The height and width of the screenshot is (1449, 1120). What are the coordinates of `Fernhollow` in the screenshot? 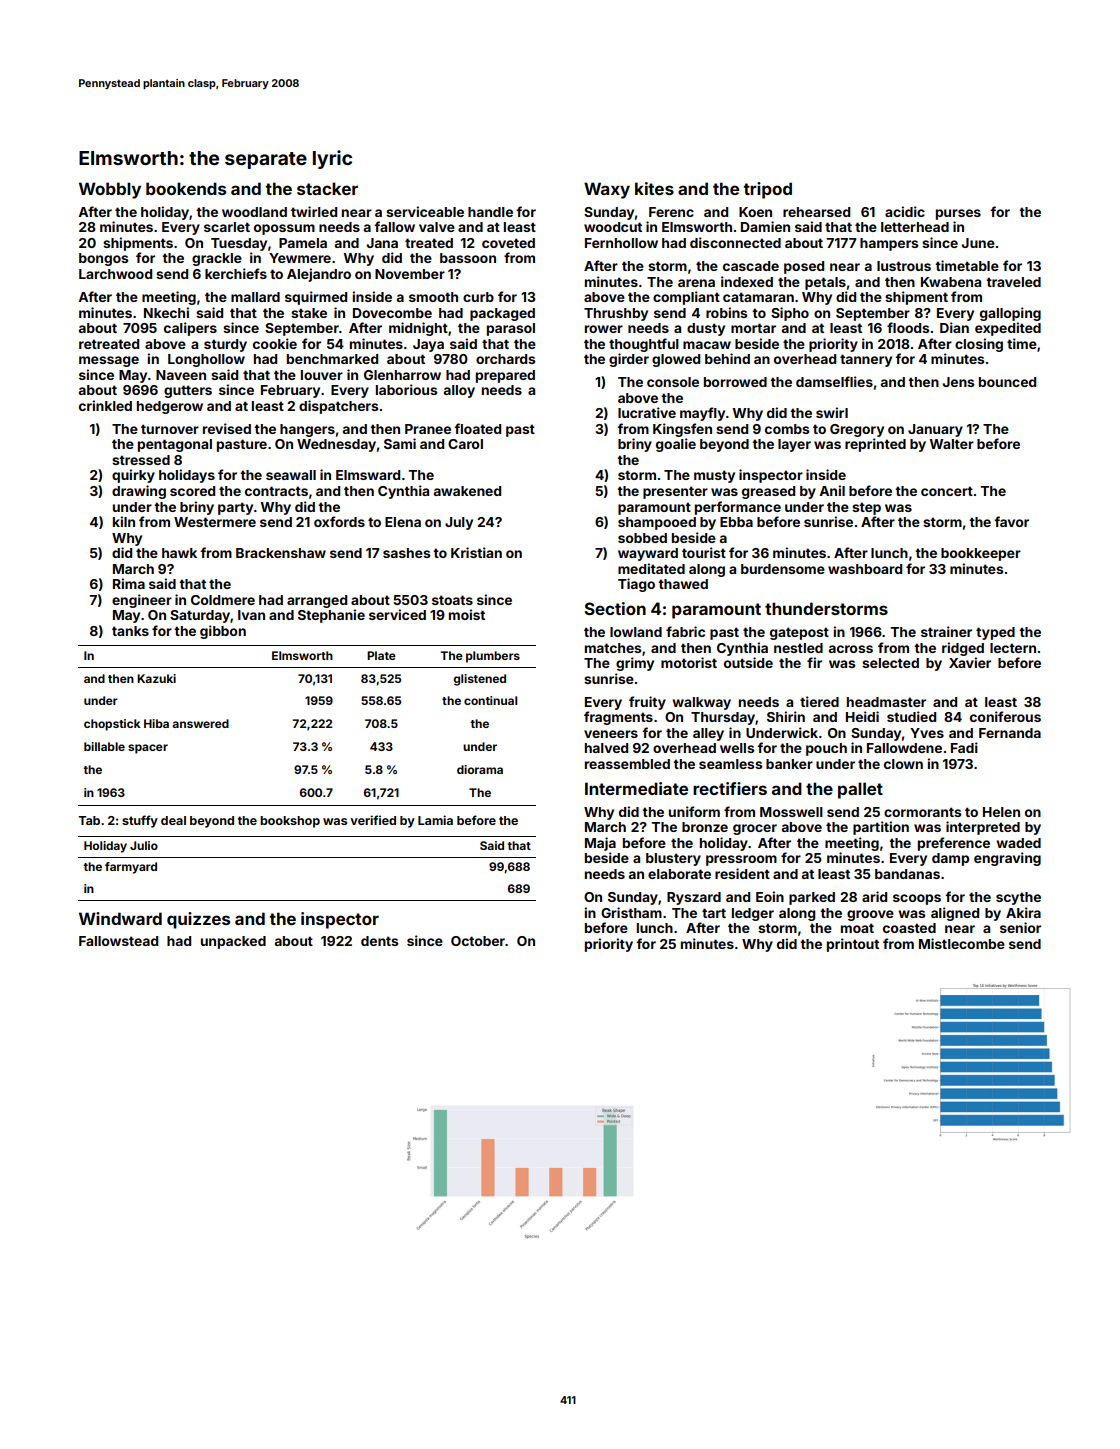 It's located at (621, 243).
